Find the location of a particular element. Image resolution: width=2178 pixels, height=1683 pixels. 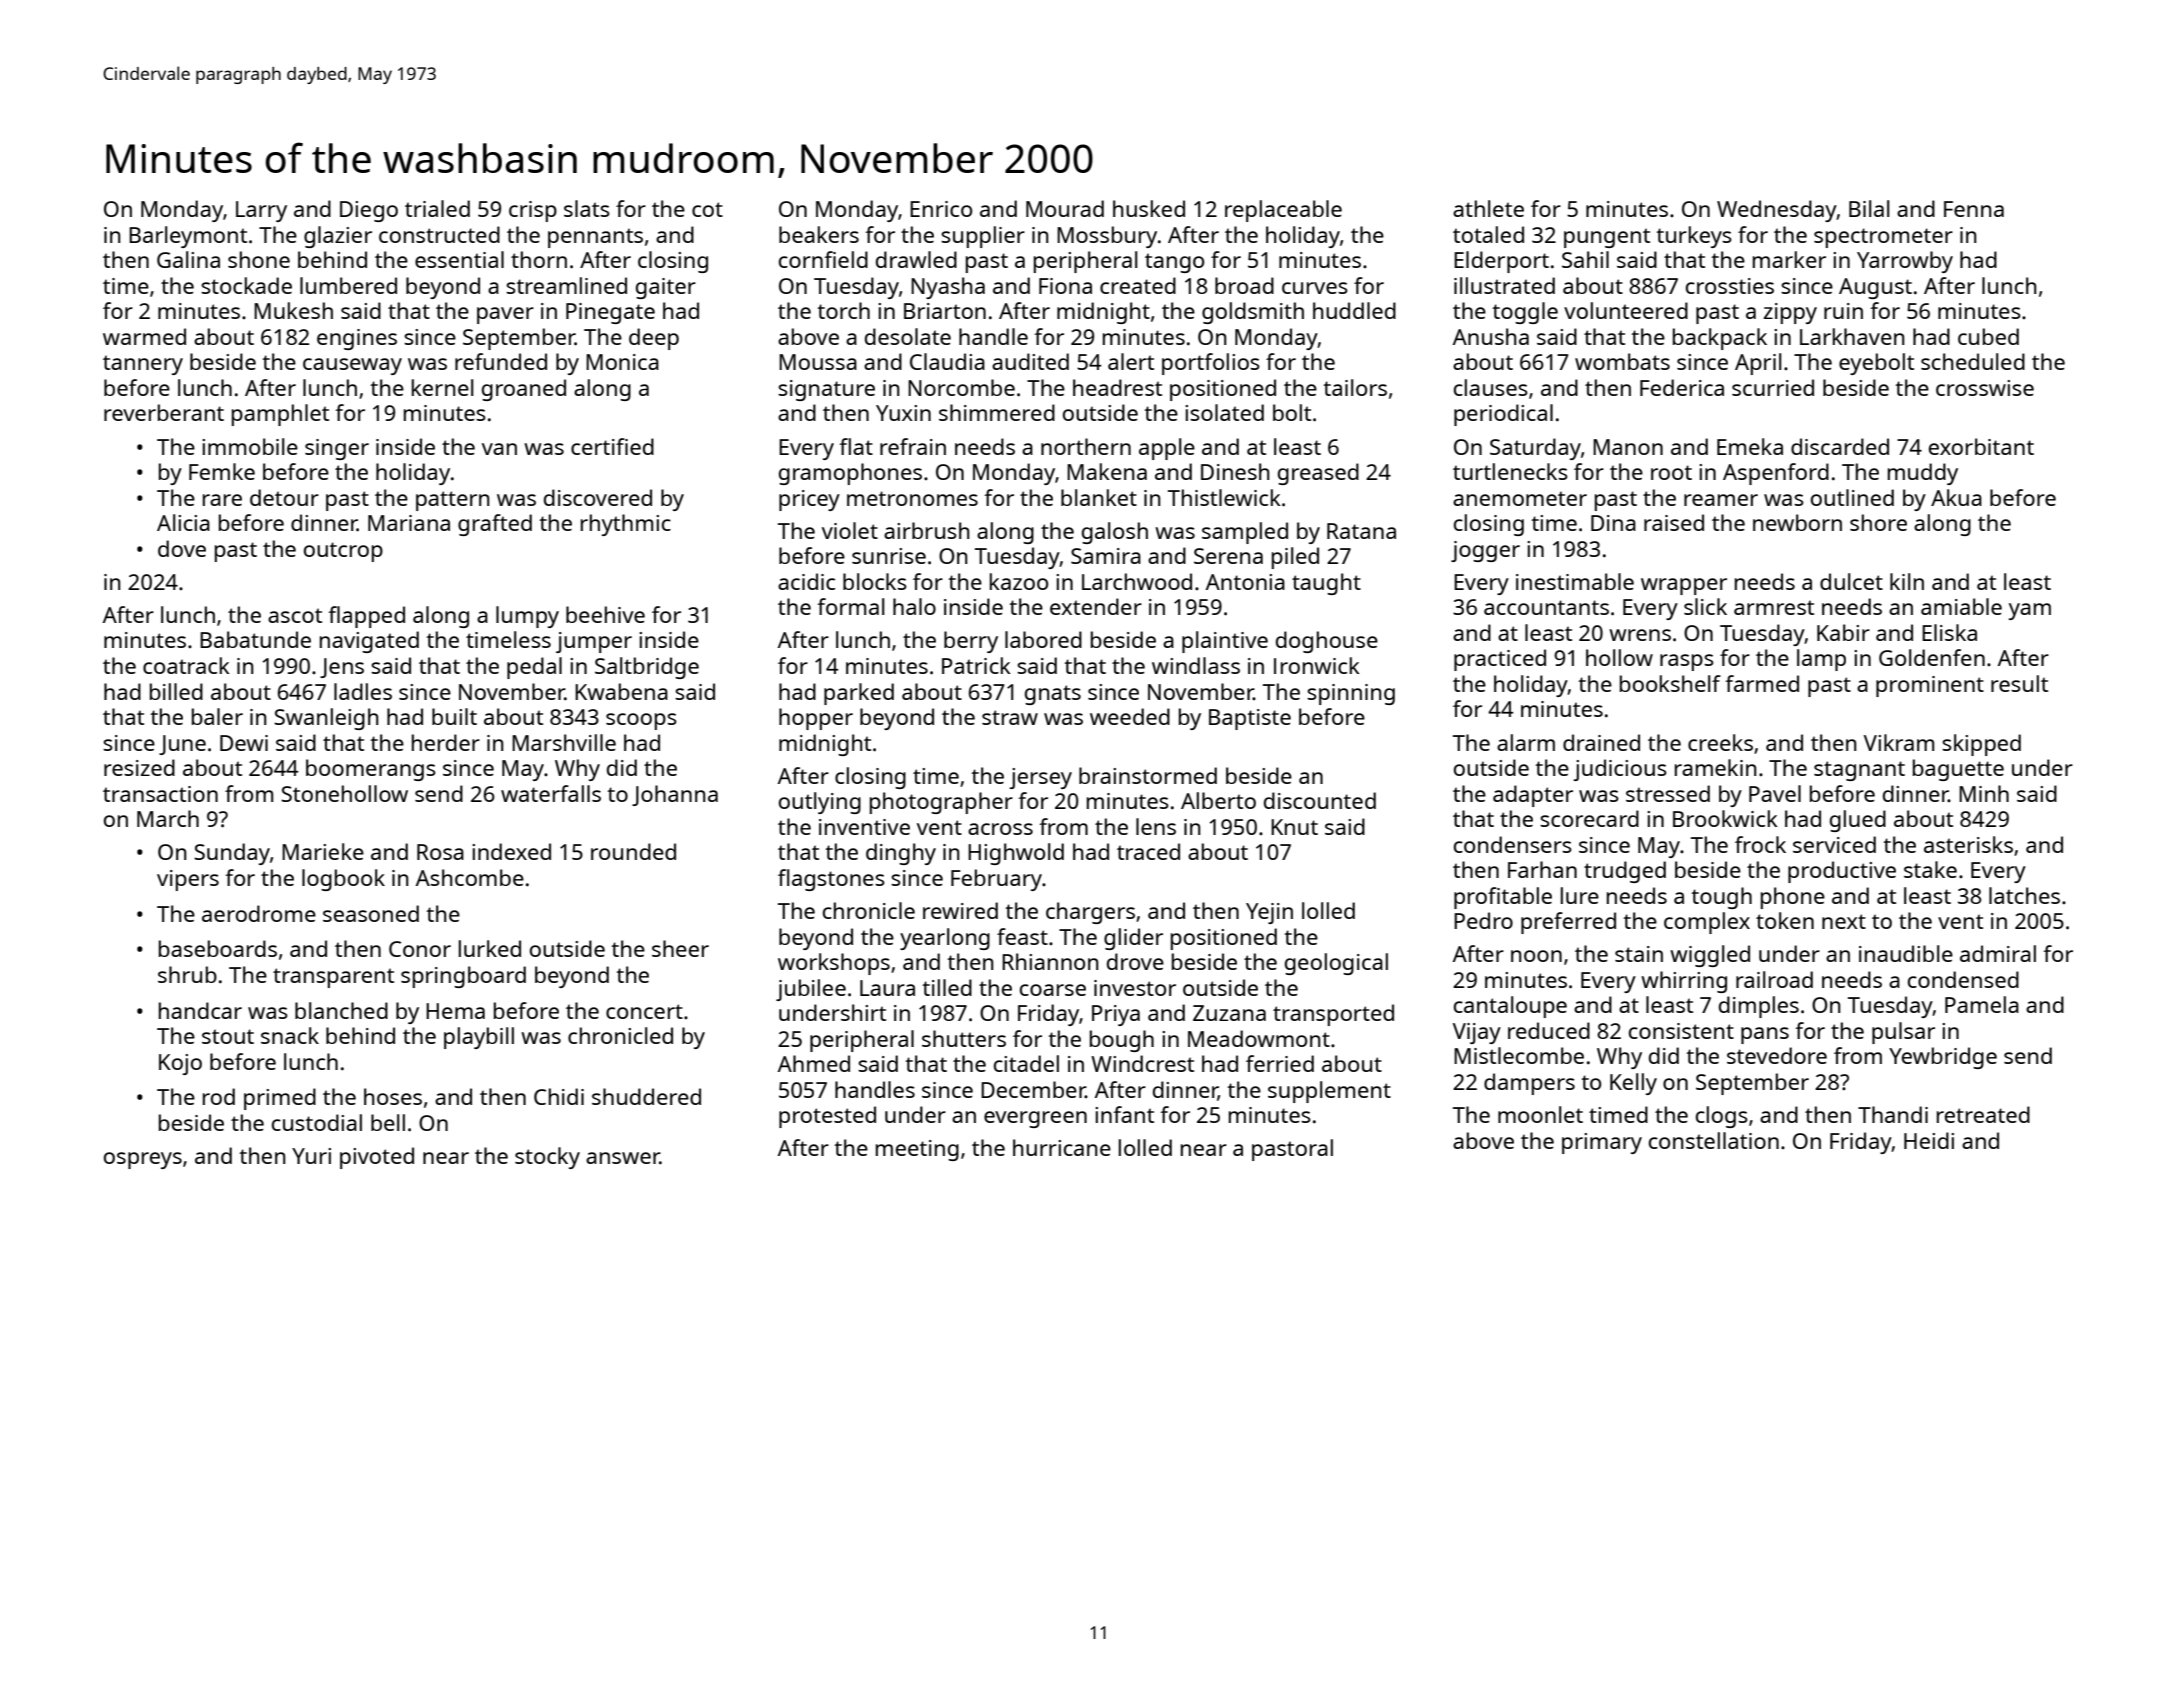

frock is located at coordinates (1760, 844).
